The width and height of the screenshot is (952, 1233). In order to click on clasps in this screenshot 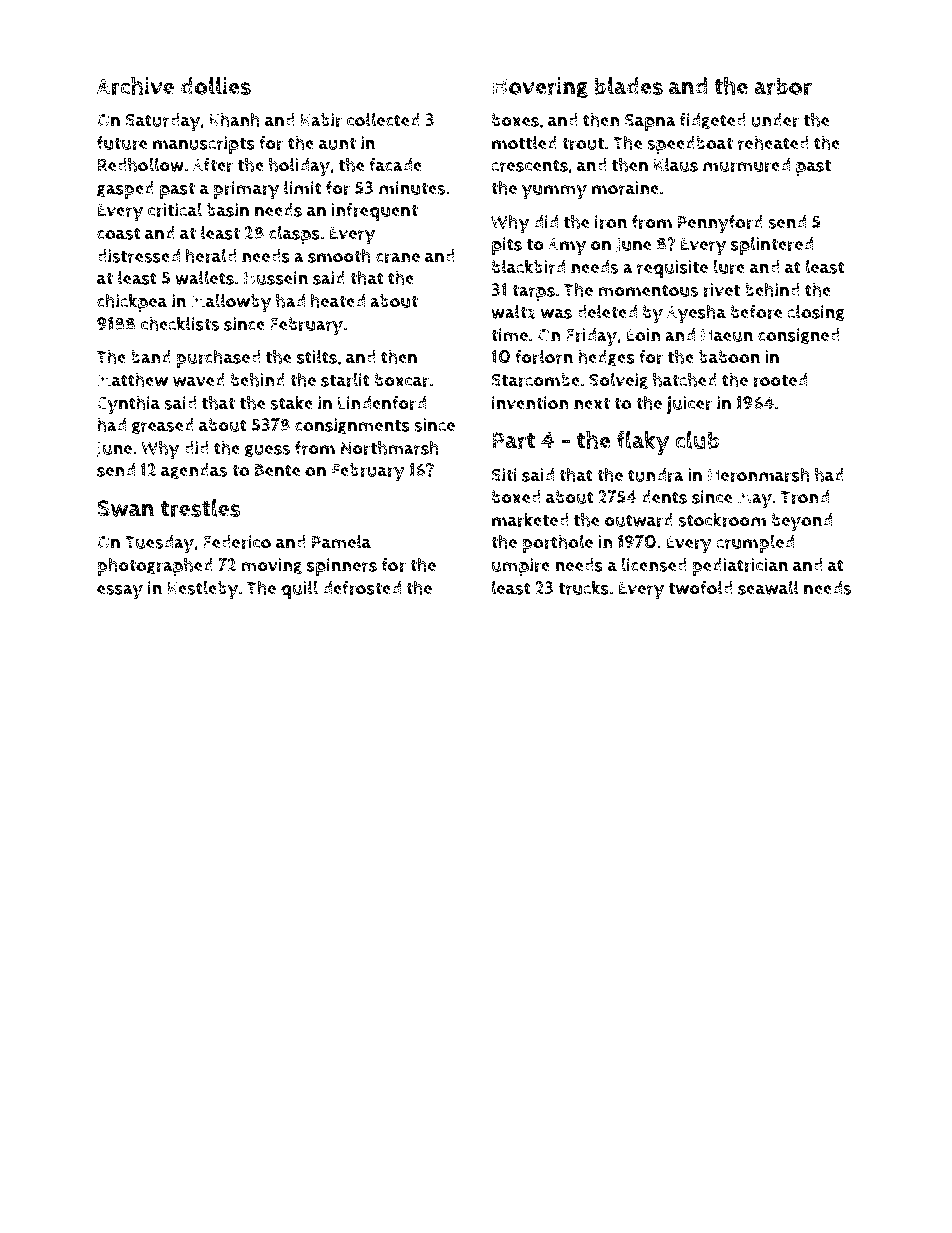, I will do `click(294, 234)`.
